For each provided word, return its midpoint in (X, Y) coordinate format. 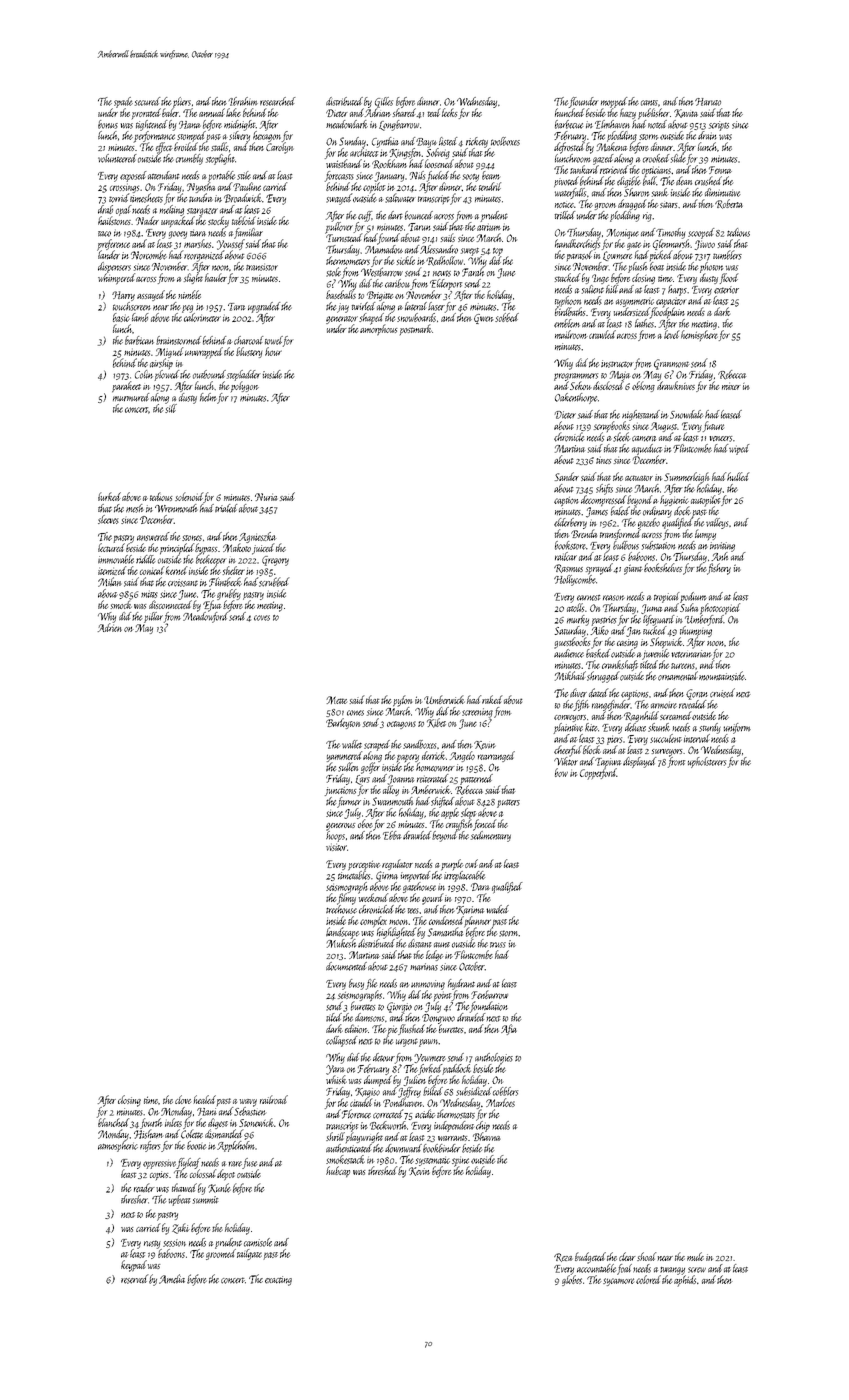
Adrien (110, 627)
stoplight (220, 159)
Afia (509, 1029)
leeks (449, 112)
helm (208, 397)
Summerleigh (687, 478)
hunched (570, 112)
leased (731, 414)
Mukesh (342, 943)
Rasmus (568, 568)
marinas (424, 967)
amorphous (378, 330)
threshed (382, 1170)
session (174, 1243)
